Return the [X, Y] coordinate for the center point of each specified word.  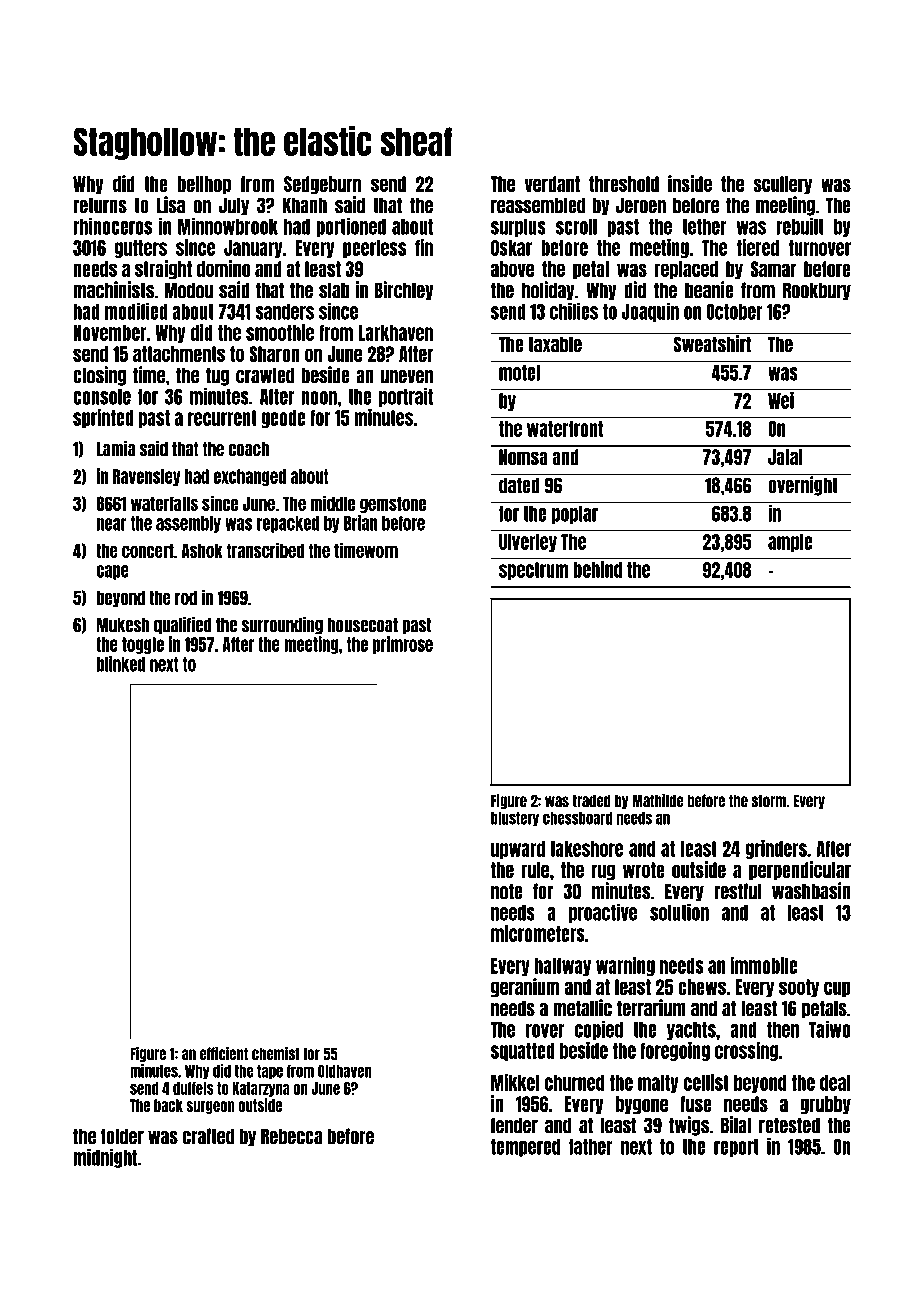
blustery [515, 819]
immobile [764, 965]
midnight [105, 1158]
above [512, 269]
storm [768, 801]
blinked [121, 664]
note [507, 891]
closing [99, 376]
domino [223, 268]
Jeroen [641, 205]
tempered [525, 1148]
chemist [276, 1053]
